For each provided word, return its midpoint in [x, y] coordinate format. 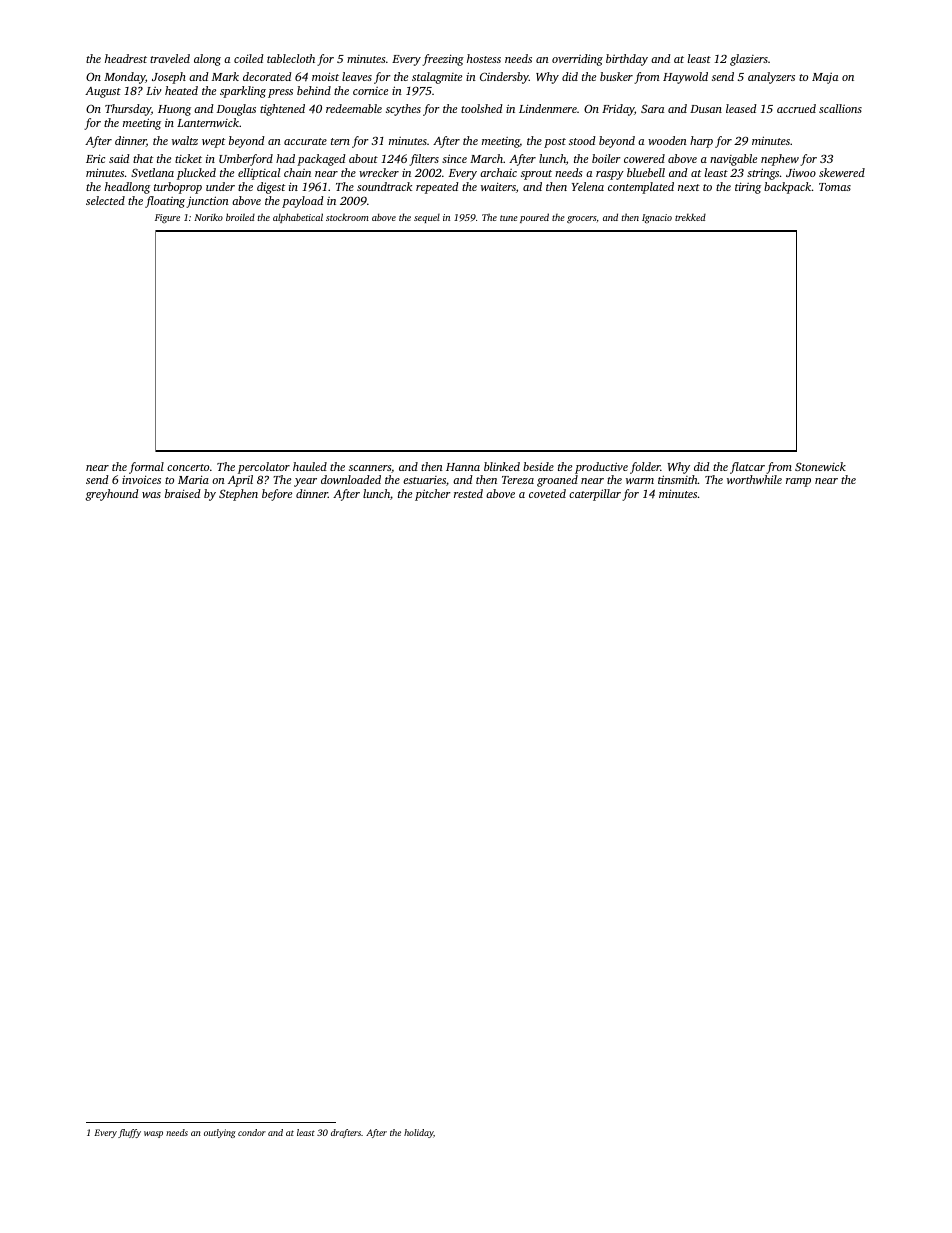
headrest [126, 58]
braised [183, 493]
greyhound [112, 495]
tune [509, 218]
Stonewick [820, 466]
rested [468, 493]
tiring [748, 188]
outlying [220, 1133]
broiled [240, 217]
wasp [153, 1134]
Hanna [463, 467]
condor [252, 1132]
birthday [627, 60]
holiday [418, 1133]
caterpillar [595, 495]
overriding [577, 60]
